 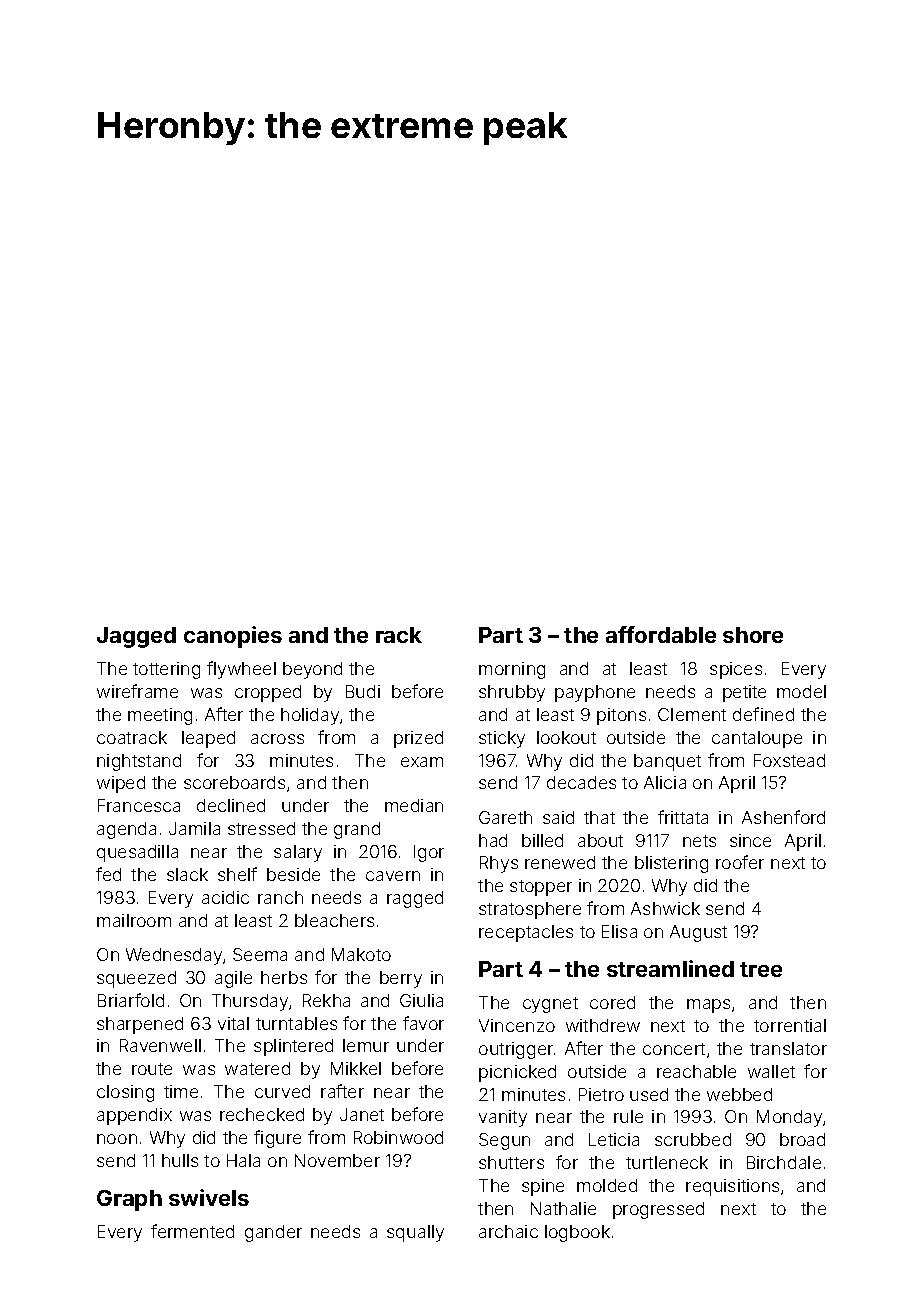 I want to click on Robinwood, so click(x=398, y=1137).
